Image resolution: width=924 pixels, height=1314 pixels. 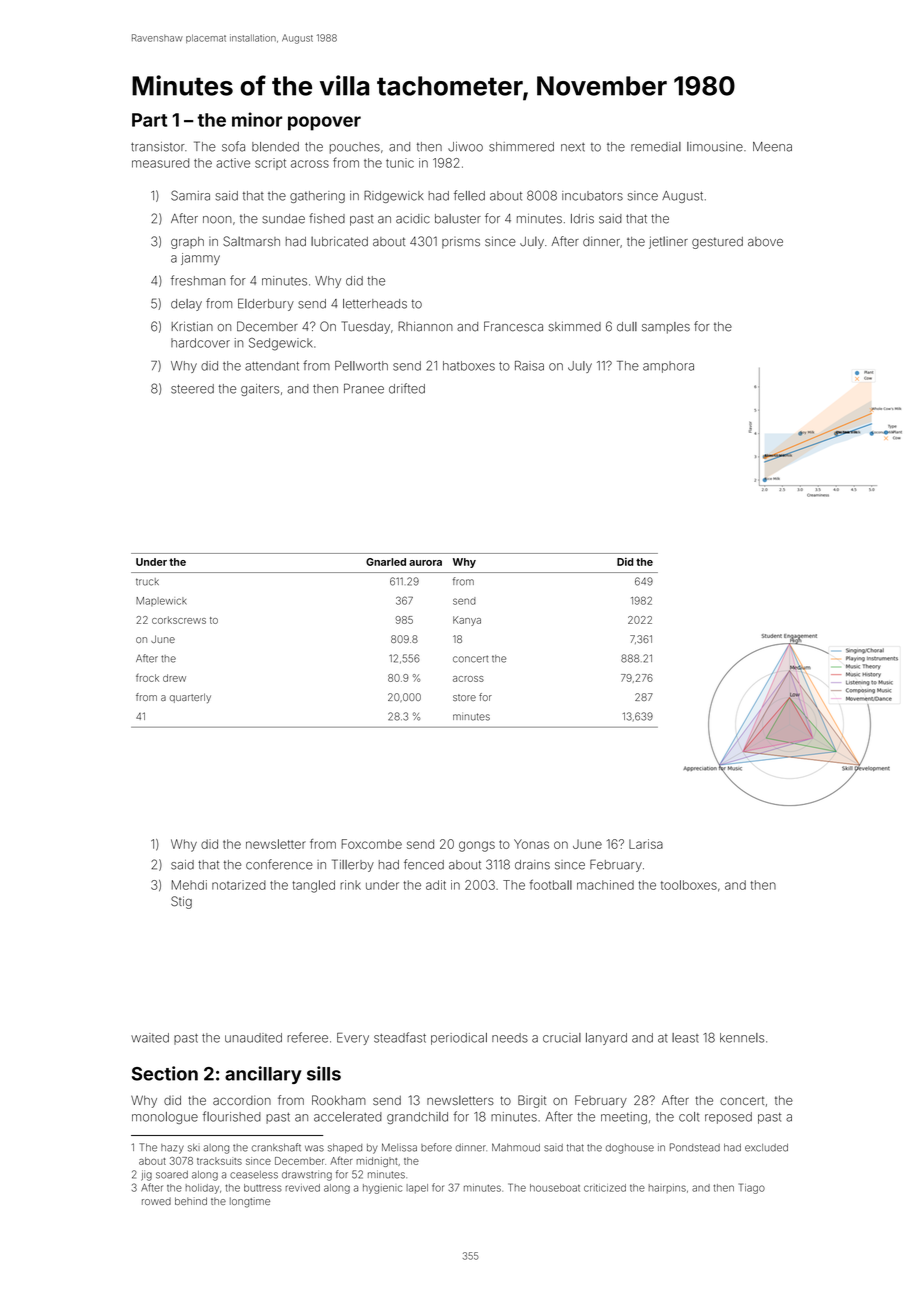 I want to click on Larisa, so click(x=646, y=844).
